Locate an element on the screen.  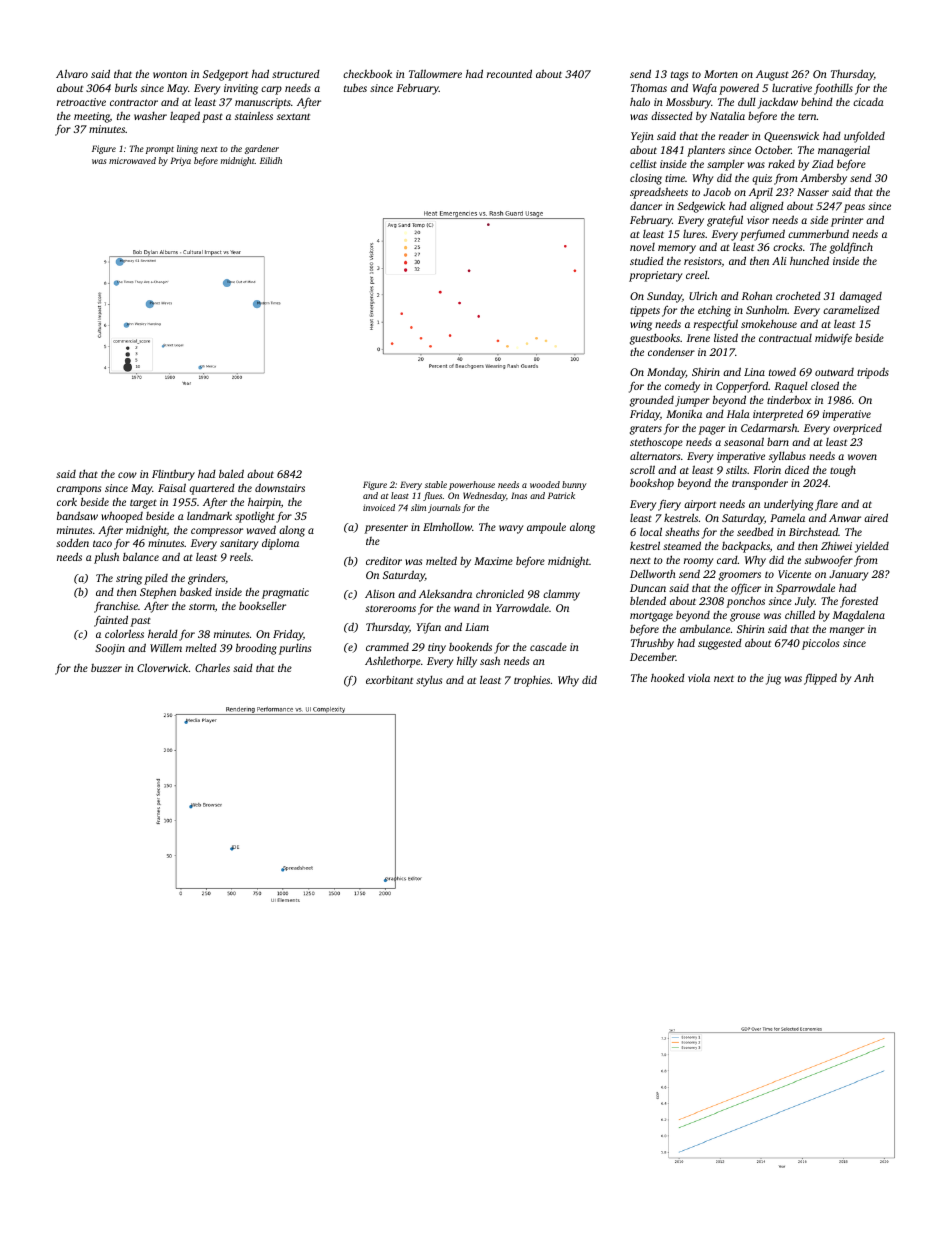
stylus is located at coordinates (429, 681).
